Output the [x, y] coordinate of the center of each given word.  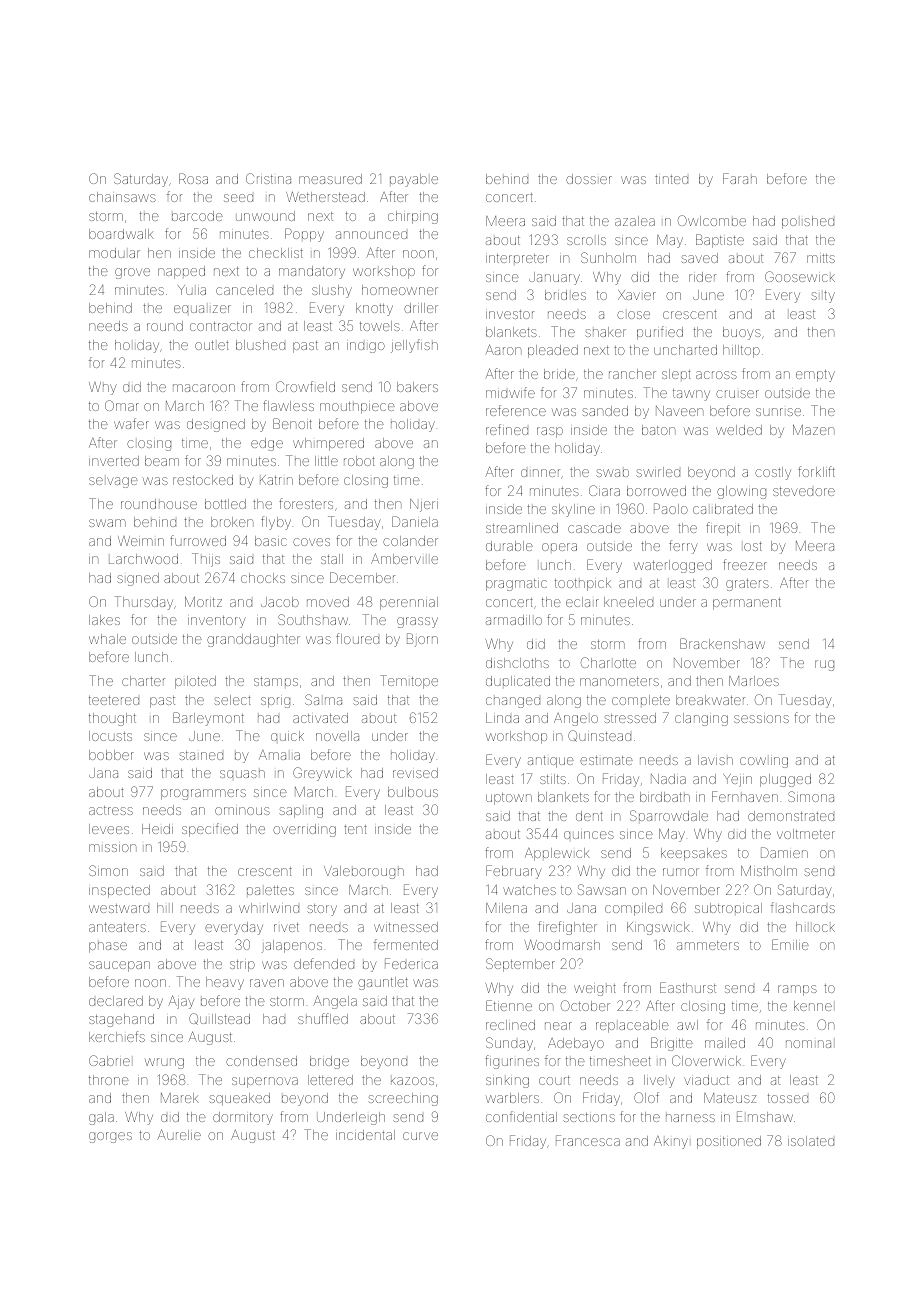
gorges [110, 1137]
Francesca [588, 1140]
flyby [276, 523]
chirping [413, 217]
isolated [811, 1141]
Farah [740, 178]
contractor [221, 326]
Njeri [424, 505]
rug [824, 665]
